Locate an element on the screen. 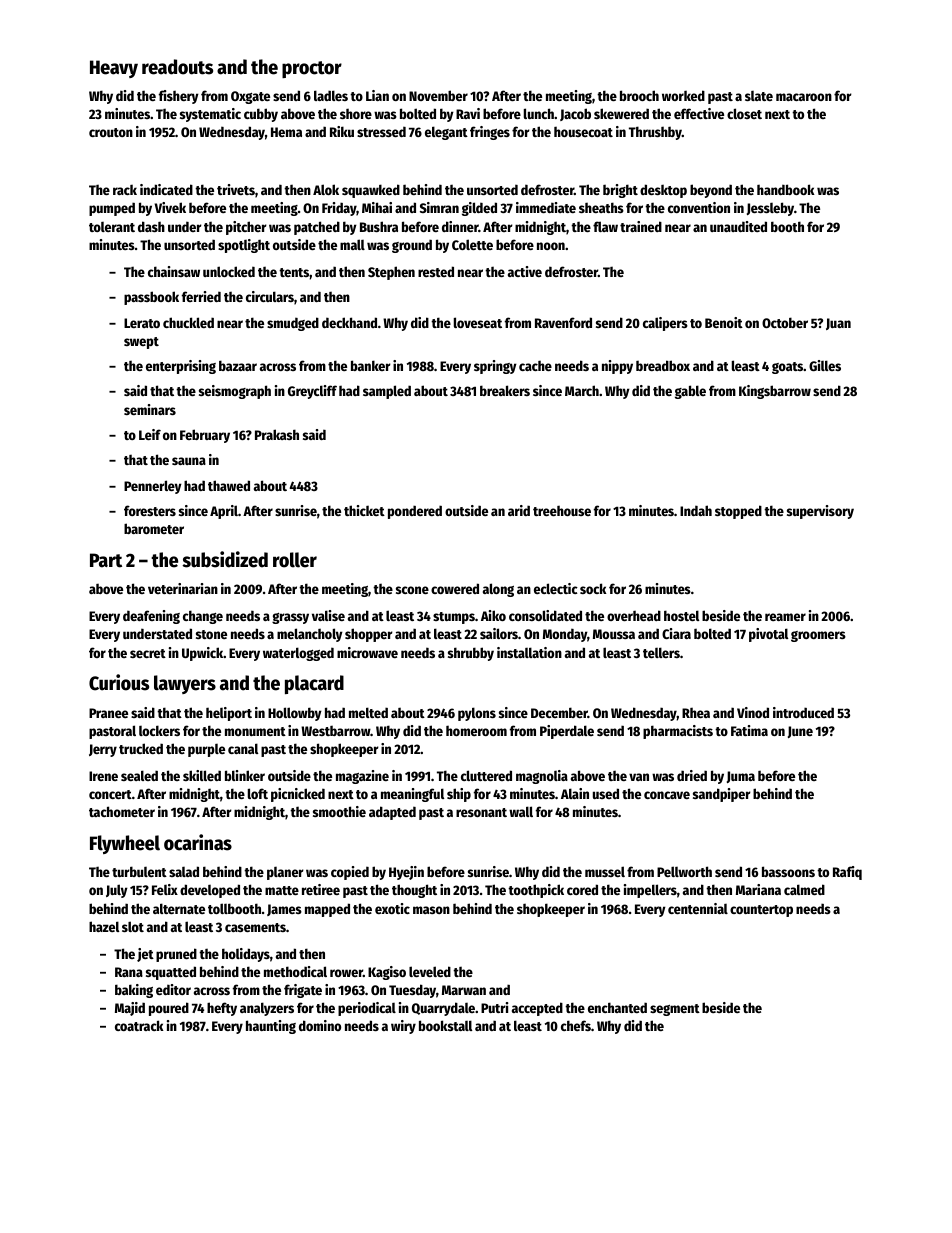 The image size is (952, 1233). shrubby is located at coordinates (471, 654).
